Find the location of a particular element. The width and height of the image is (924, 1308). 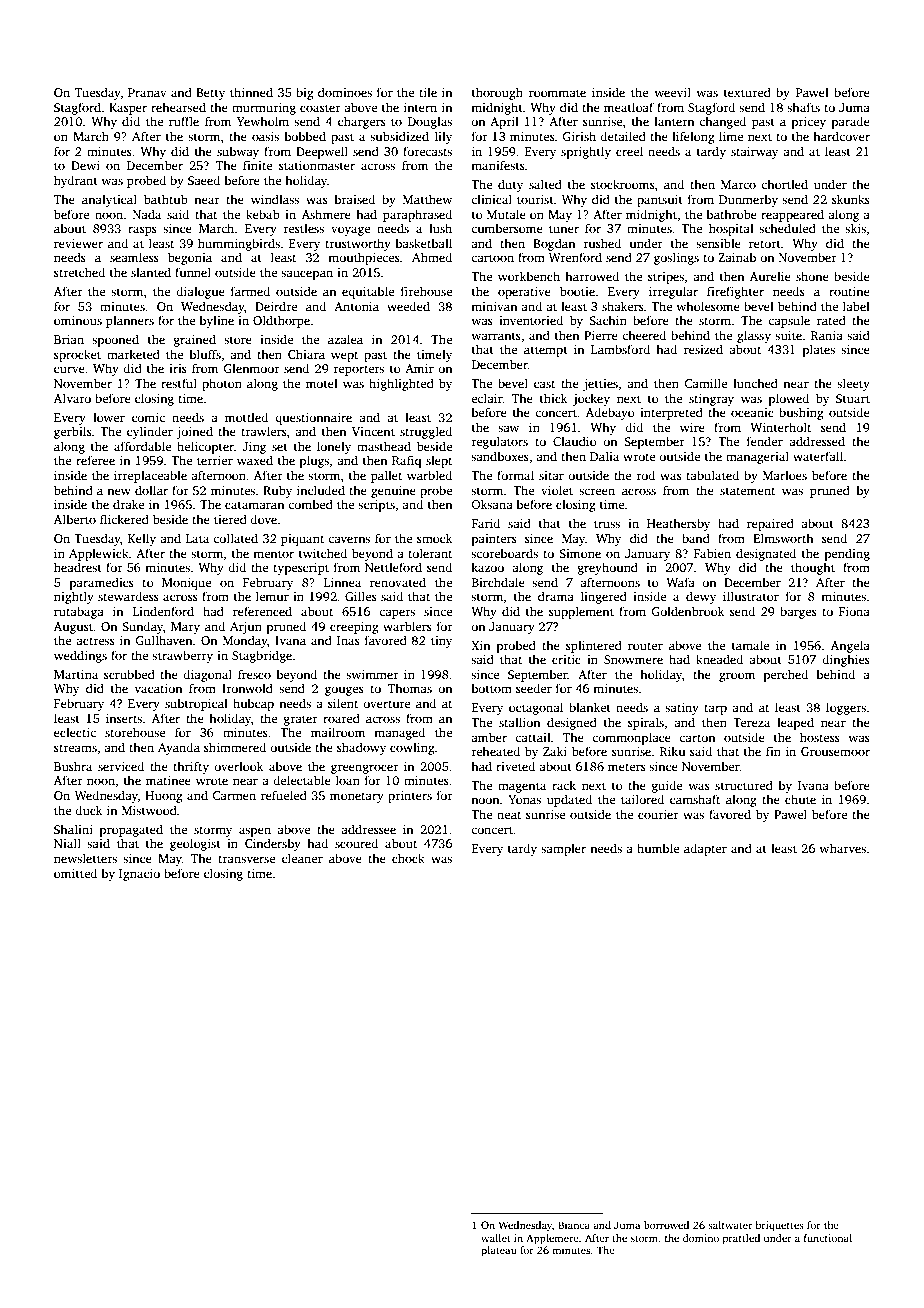

parade is located at coordinates (851, 122).
